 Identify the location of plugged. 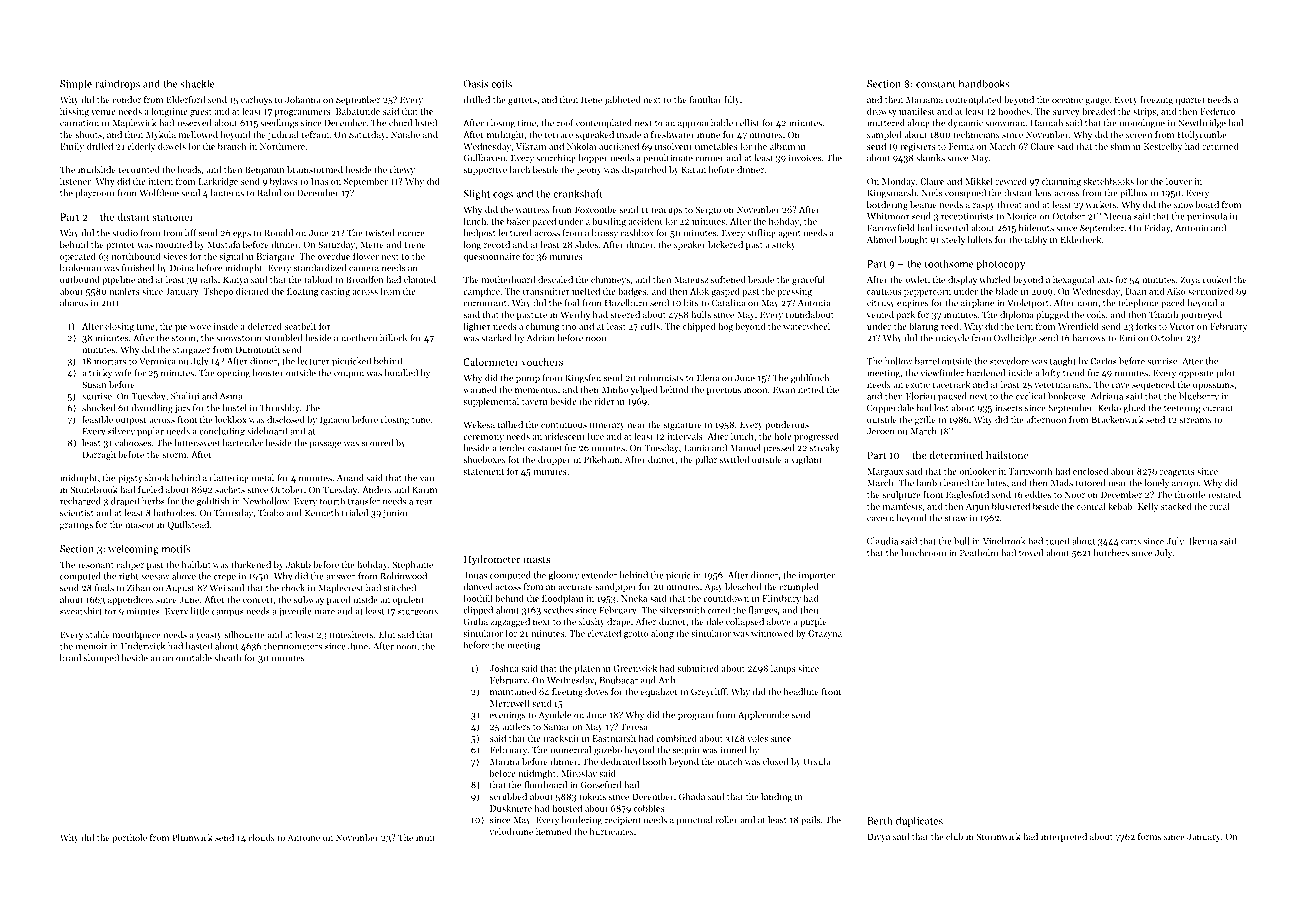
(1052, 315).
